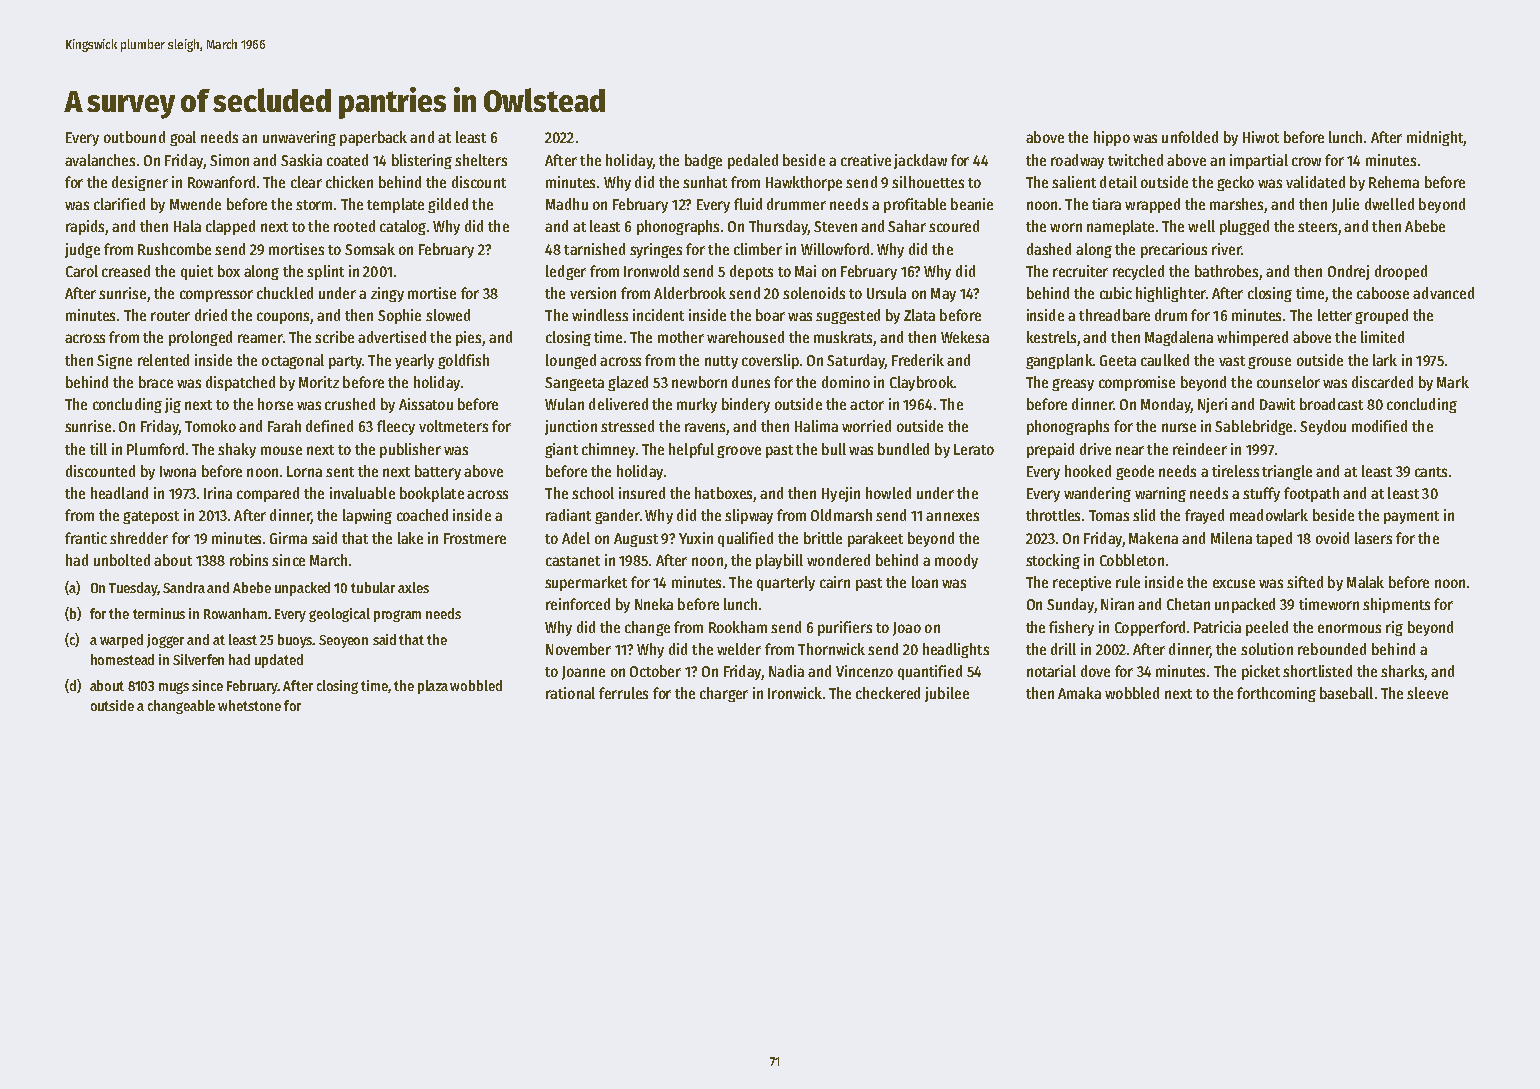  What do you see at coordinates (98, 449) in the image?
I see `till` at bounding box center [98, 449].
